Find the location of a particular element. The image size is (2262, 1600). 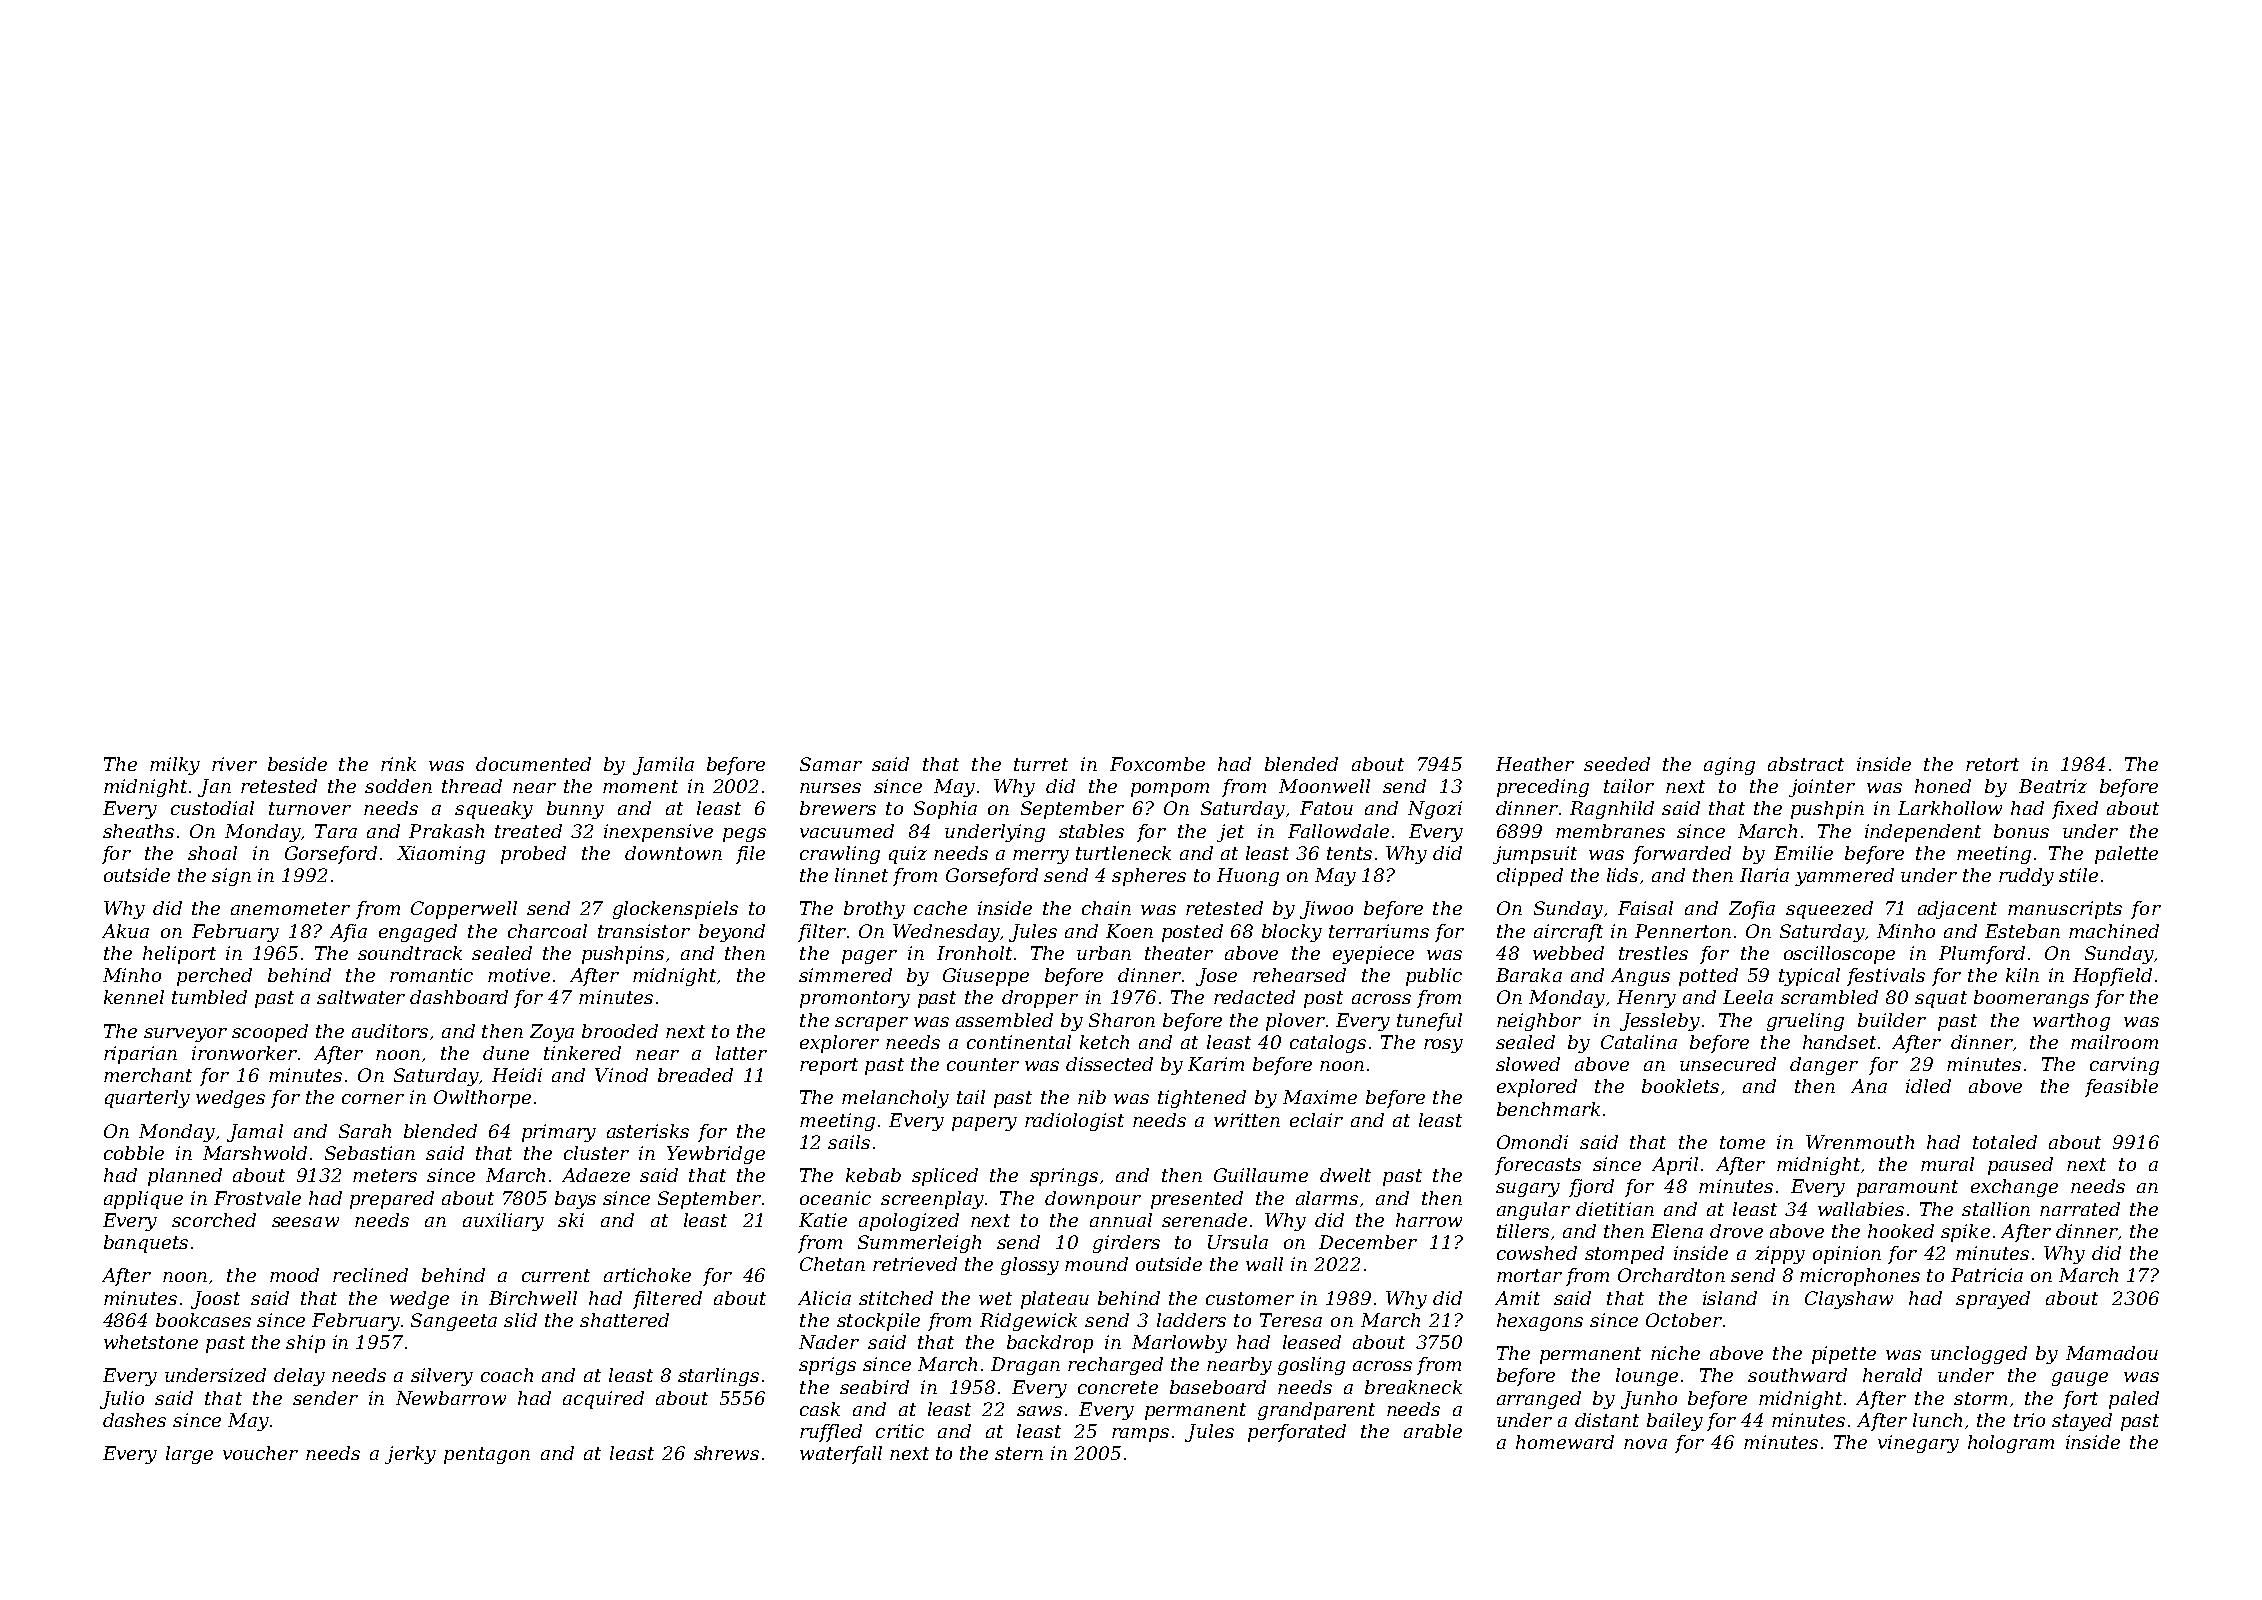

yammered is located at coordinates (1844, 877).
